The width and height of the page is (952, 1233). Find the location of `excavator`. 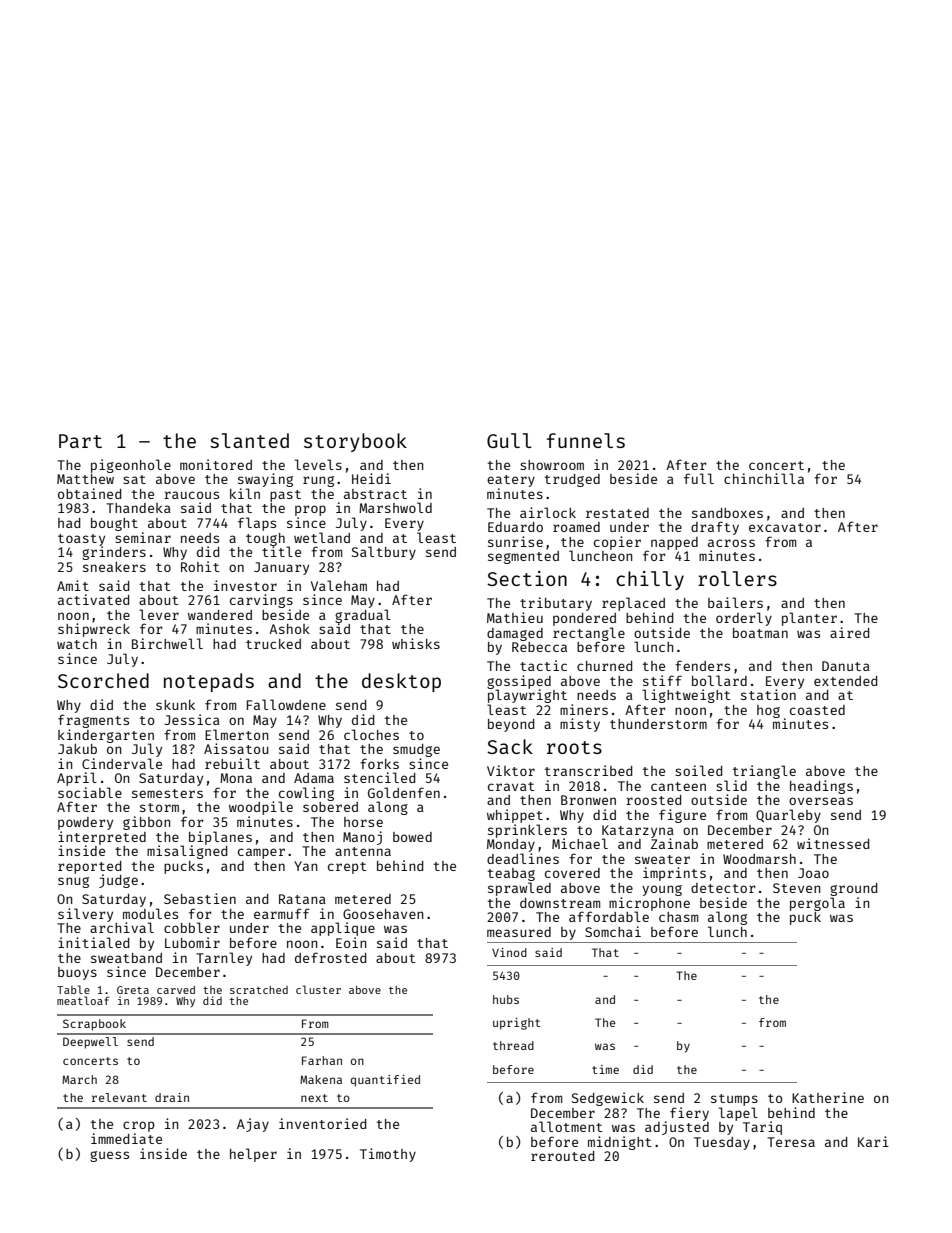

excavator is located at coordinates (785, 527).
